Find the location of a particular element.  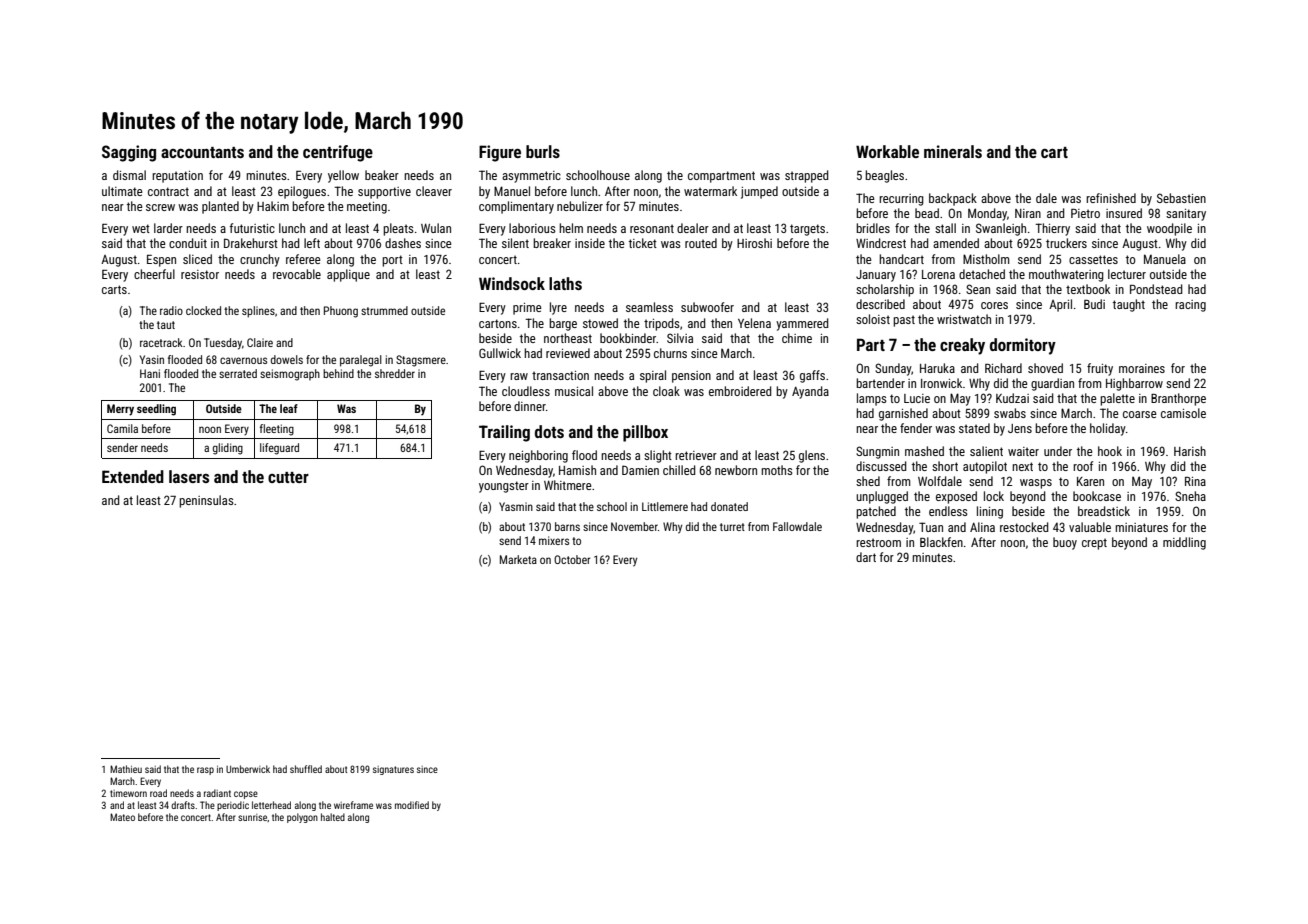

Marketa is located at coordinates (518, 559).
